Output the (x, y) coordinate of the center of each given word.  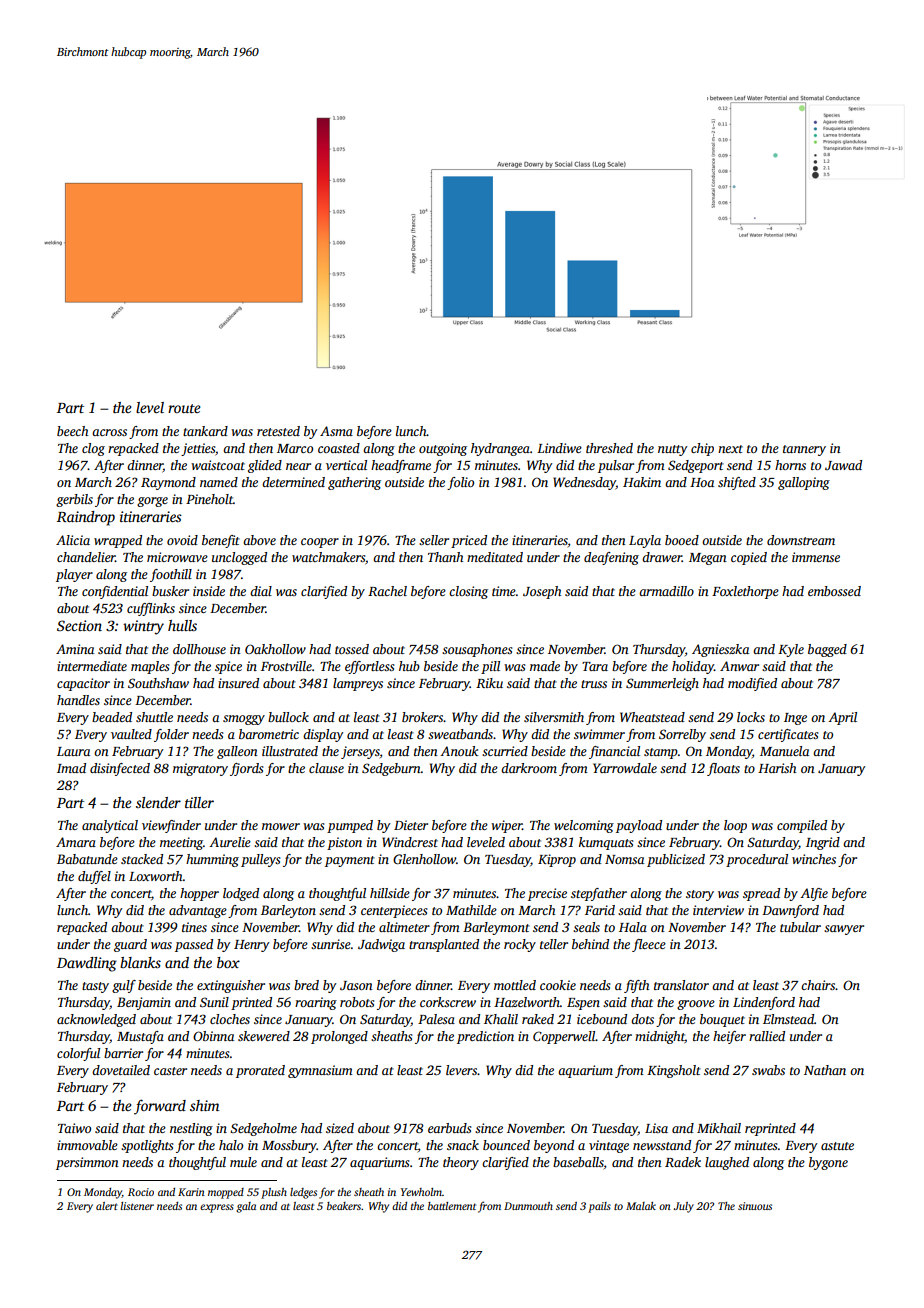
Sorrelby (682, 735)
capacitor (83, 684)
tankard (205, 431)
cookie (558, 985)
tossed (352, 649)
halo (231, 1145)
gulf (124, 986)
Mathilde (471, 910)
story (700, 895)
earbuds (449, 1128)
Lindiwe (559, 448)
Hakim (642, 482)
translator (681, 985)
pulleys (260, 860)
